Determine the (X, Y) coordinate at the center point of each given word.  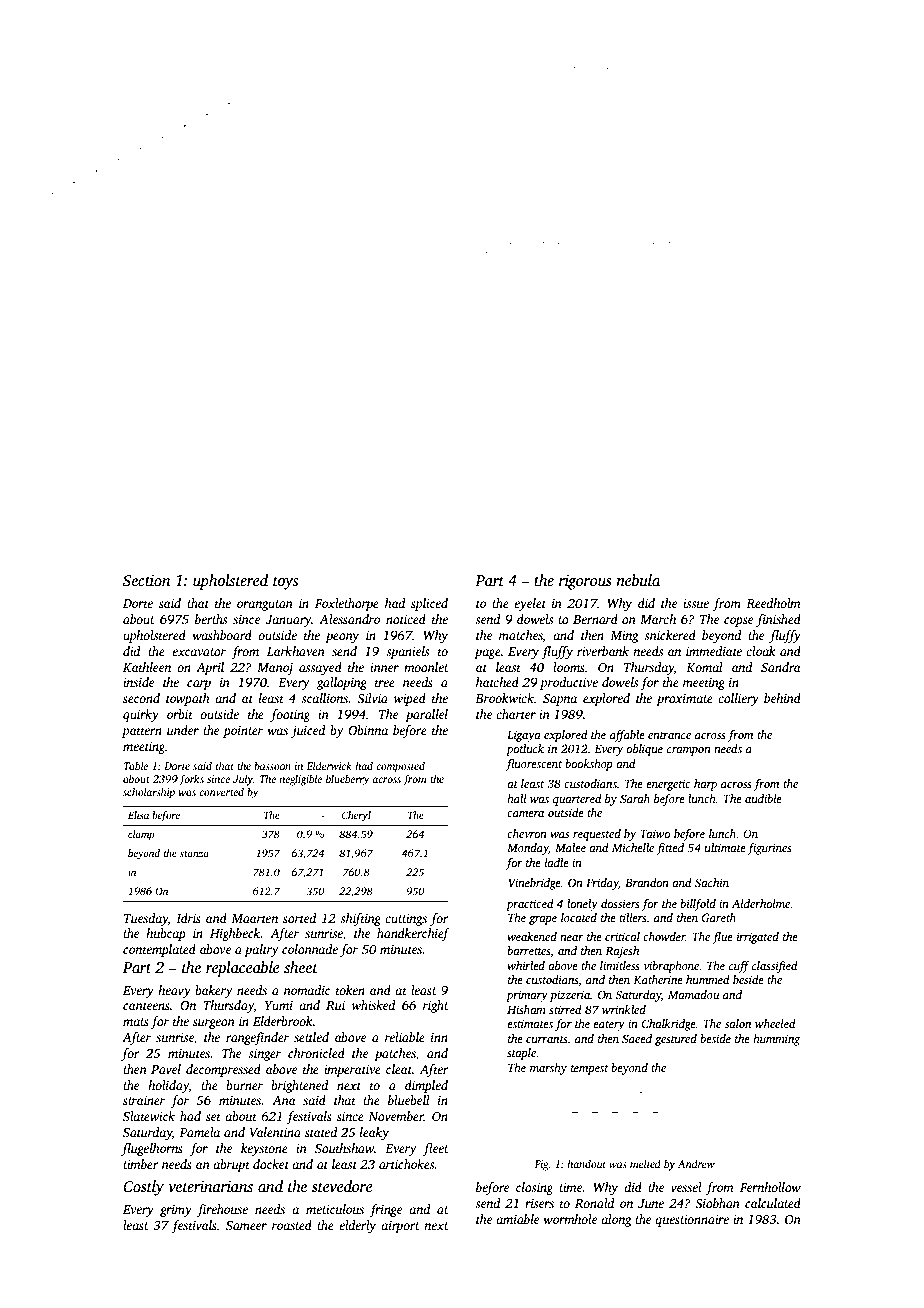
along (616, 1220)
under (183, 730)
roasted (292, 1225)
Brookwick (504, 698)
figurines (769, 849)
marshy (548, 1069)
